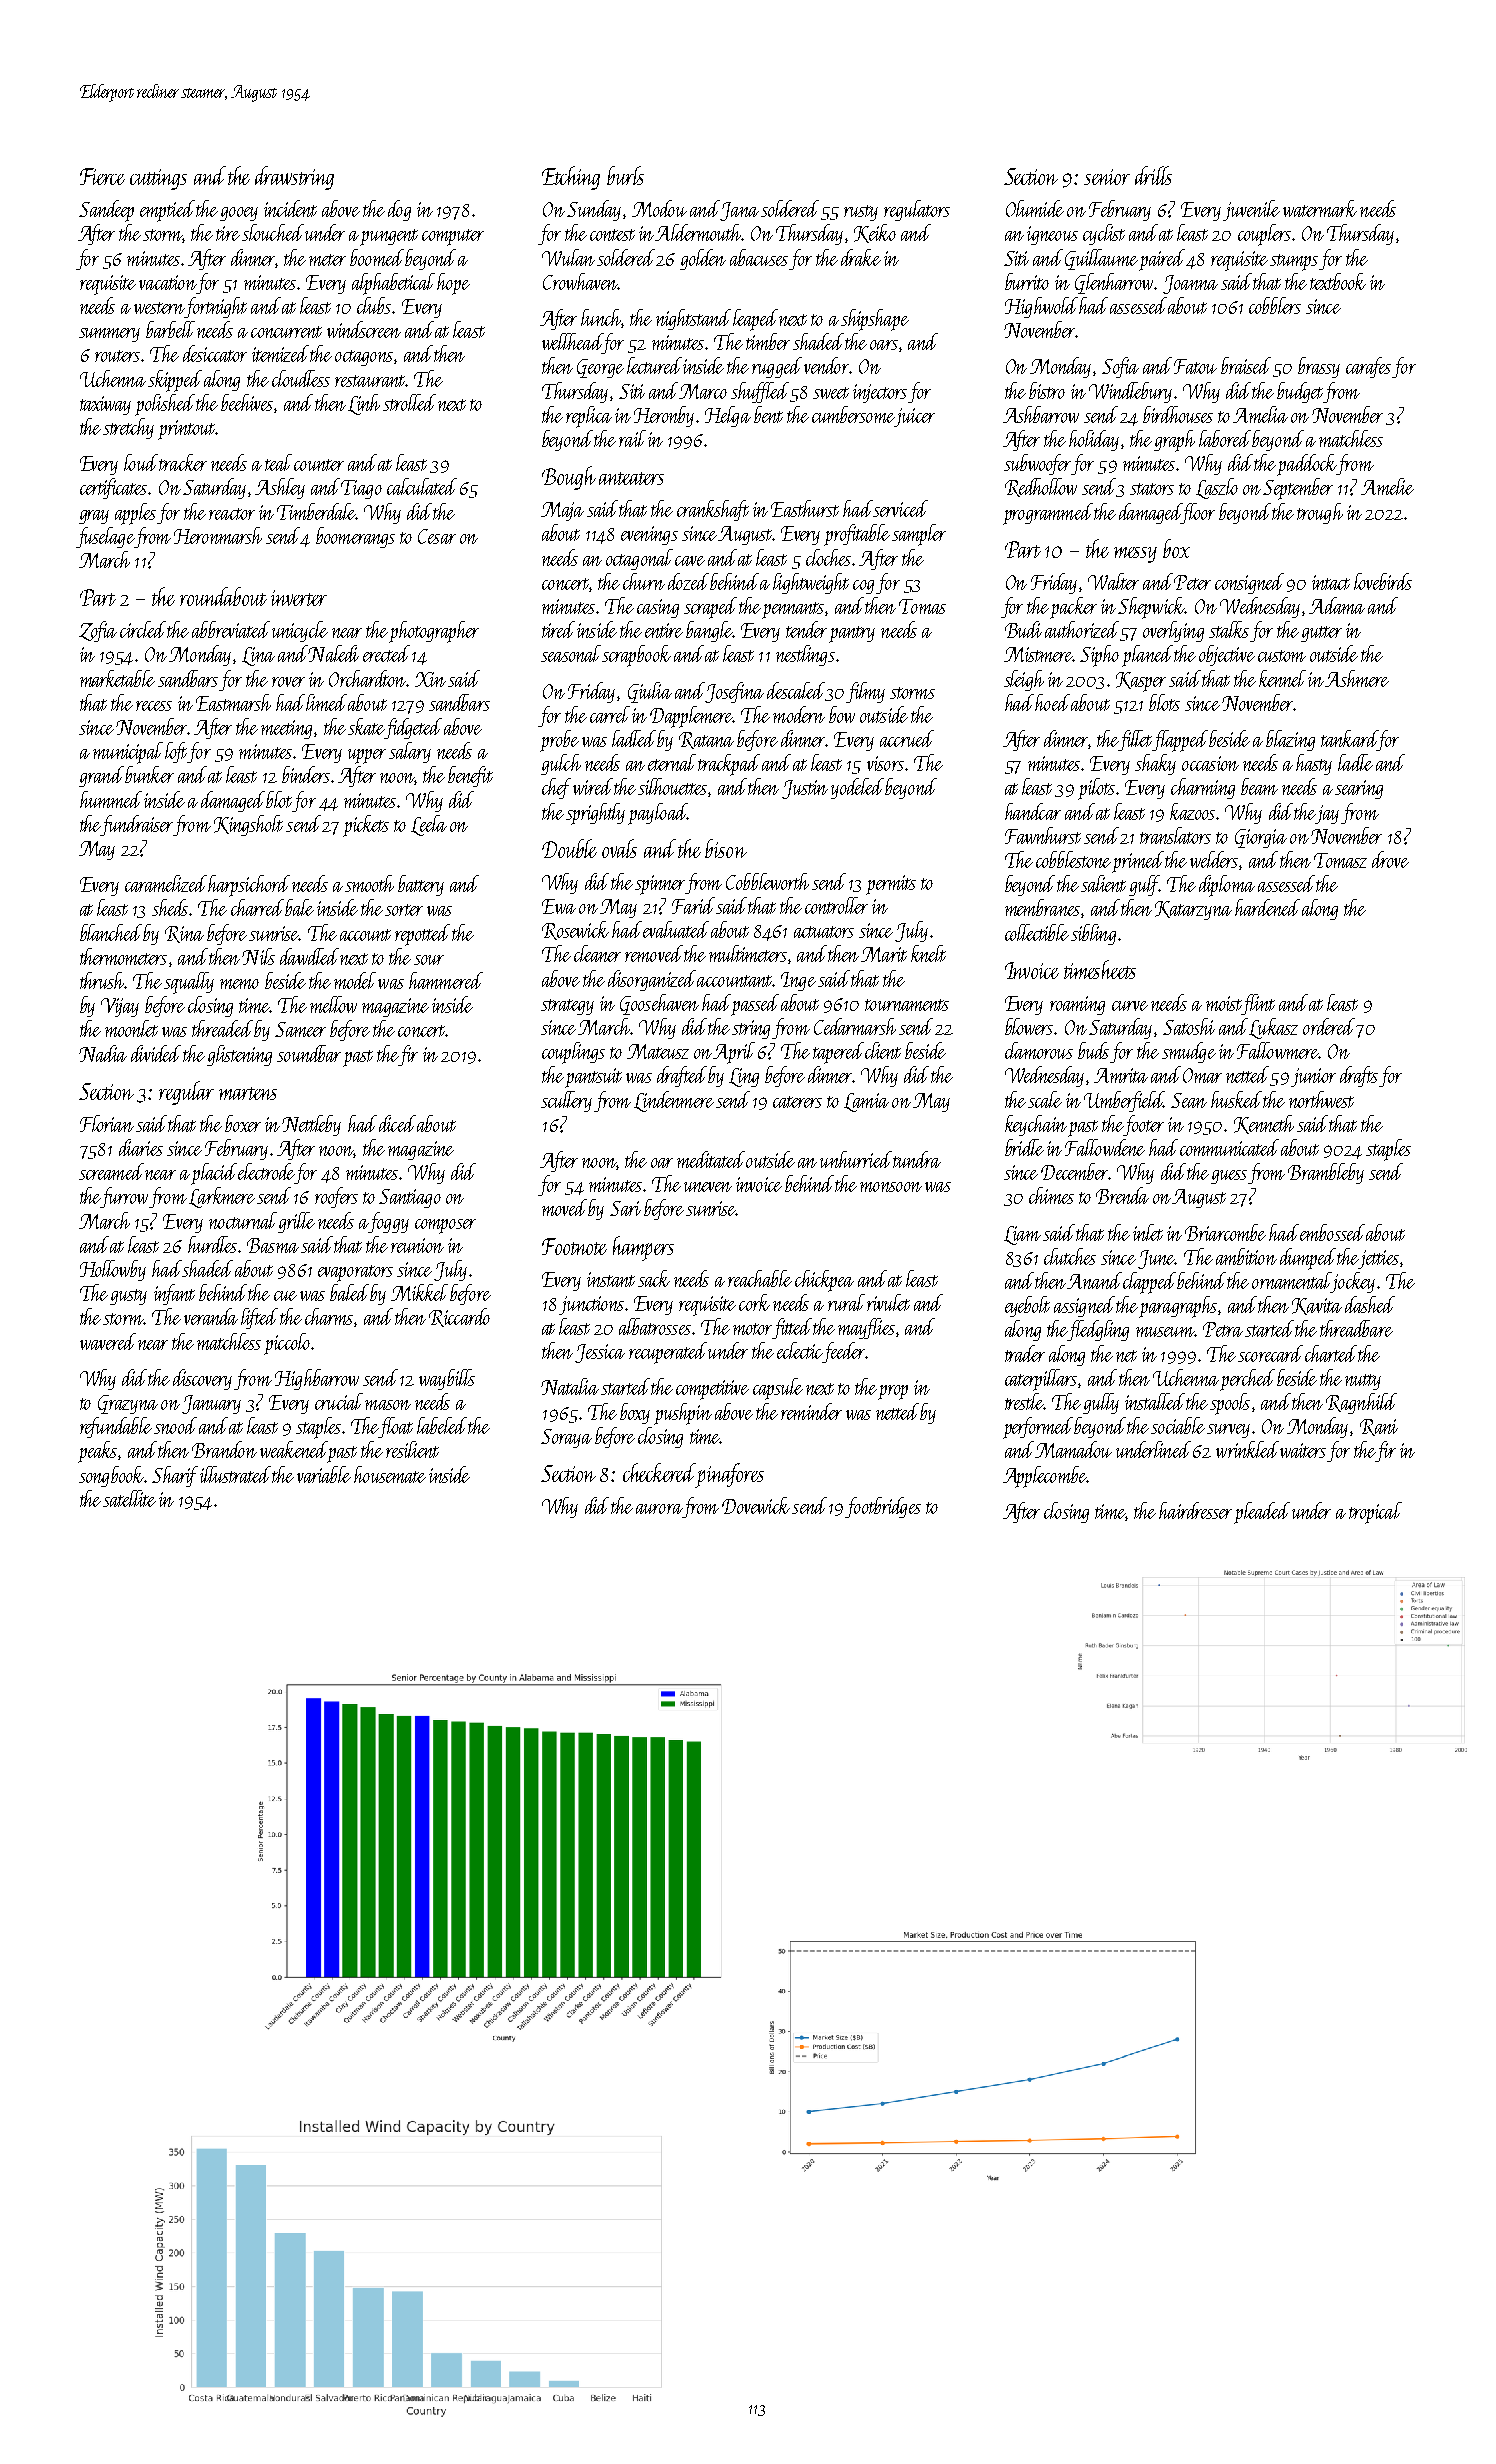 The image size is (1496, 2464). What do you see at coordinates (1162, 260) in the screenshot?
I see `paired` at bounding box center [1162, 260].
